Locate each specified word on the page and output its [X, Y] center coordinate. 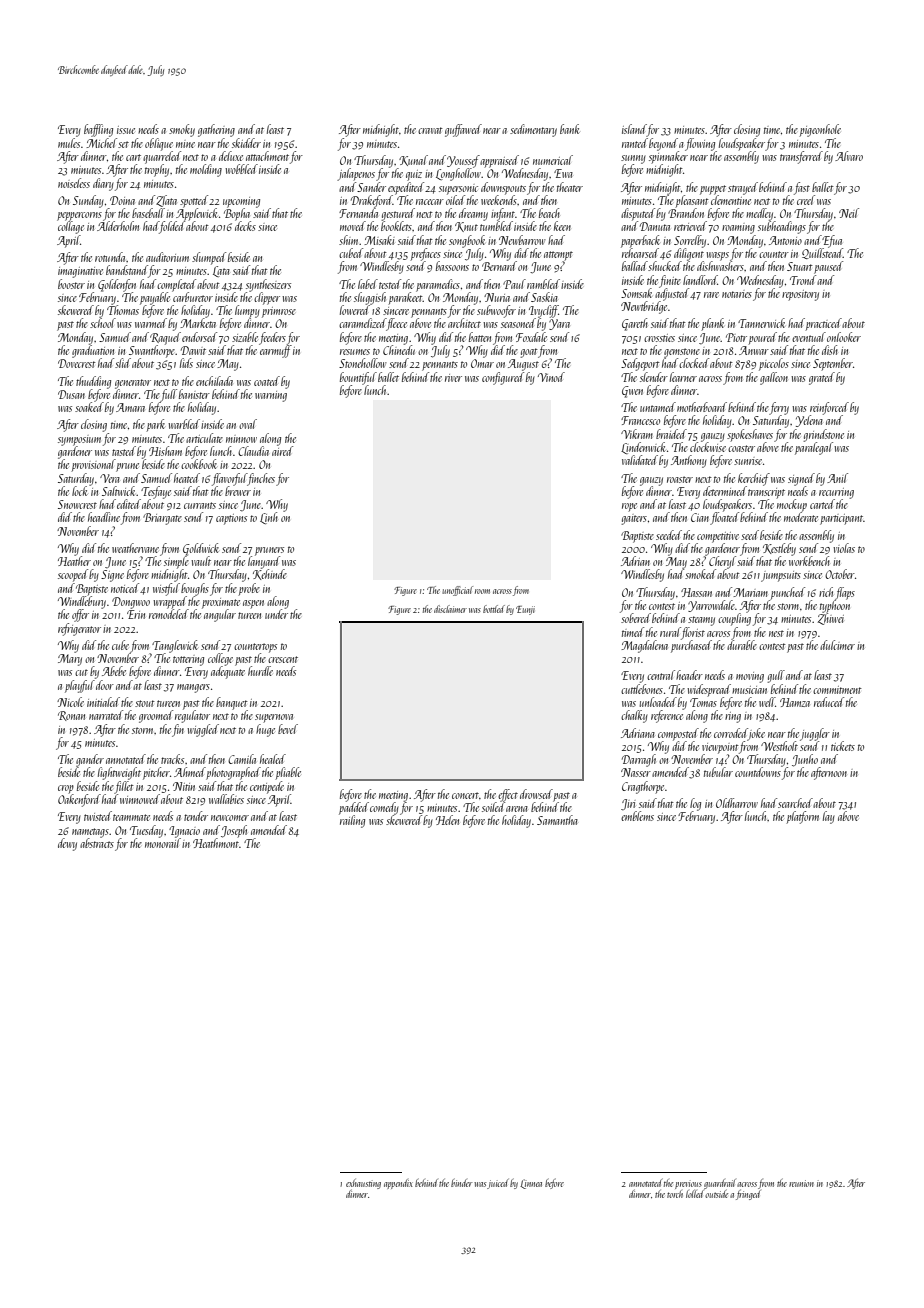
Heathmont [216, 843]
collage [71, 227]
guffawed [463, 130]
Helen [447, 820]
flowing [700, 144]
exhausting [363, 1184]
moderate [801, 517]
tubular [718, 772]
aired [282, 451]
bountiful [358, 378]
